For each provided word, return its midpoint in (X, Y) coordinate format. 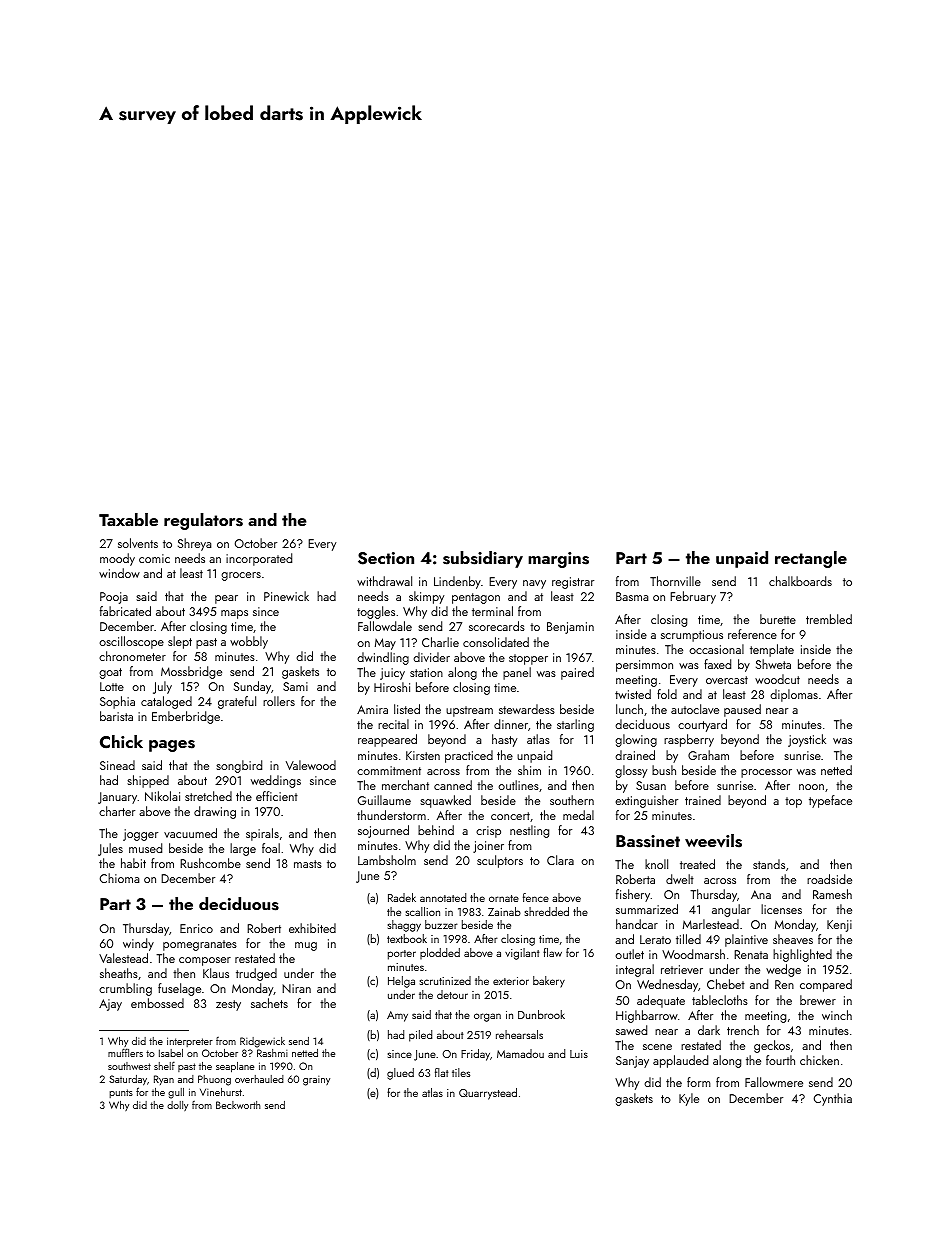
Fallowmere (774, 1082)
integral (635, 970)
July (162, 687)
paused (742, 710)
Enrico (196, 928)
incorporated (259, 559)
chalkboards (800, 581)
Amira (372, 709)
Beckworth (238, 1105)
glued (400, 1074)
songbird (239, 766)
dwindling (383, 658)
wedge (783, 970)
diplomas (794, 695)
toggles (376, 612)
